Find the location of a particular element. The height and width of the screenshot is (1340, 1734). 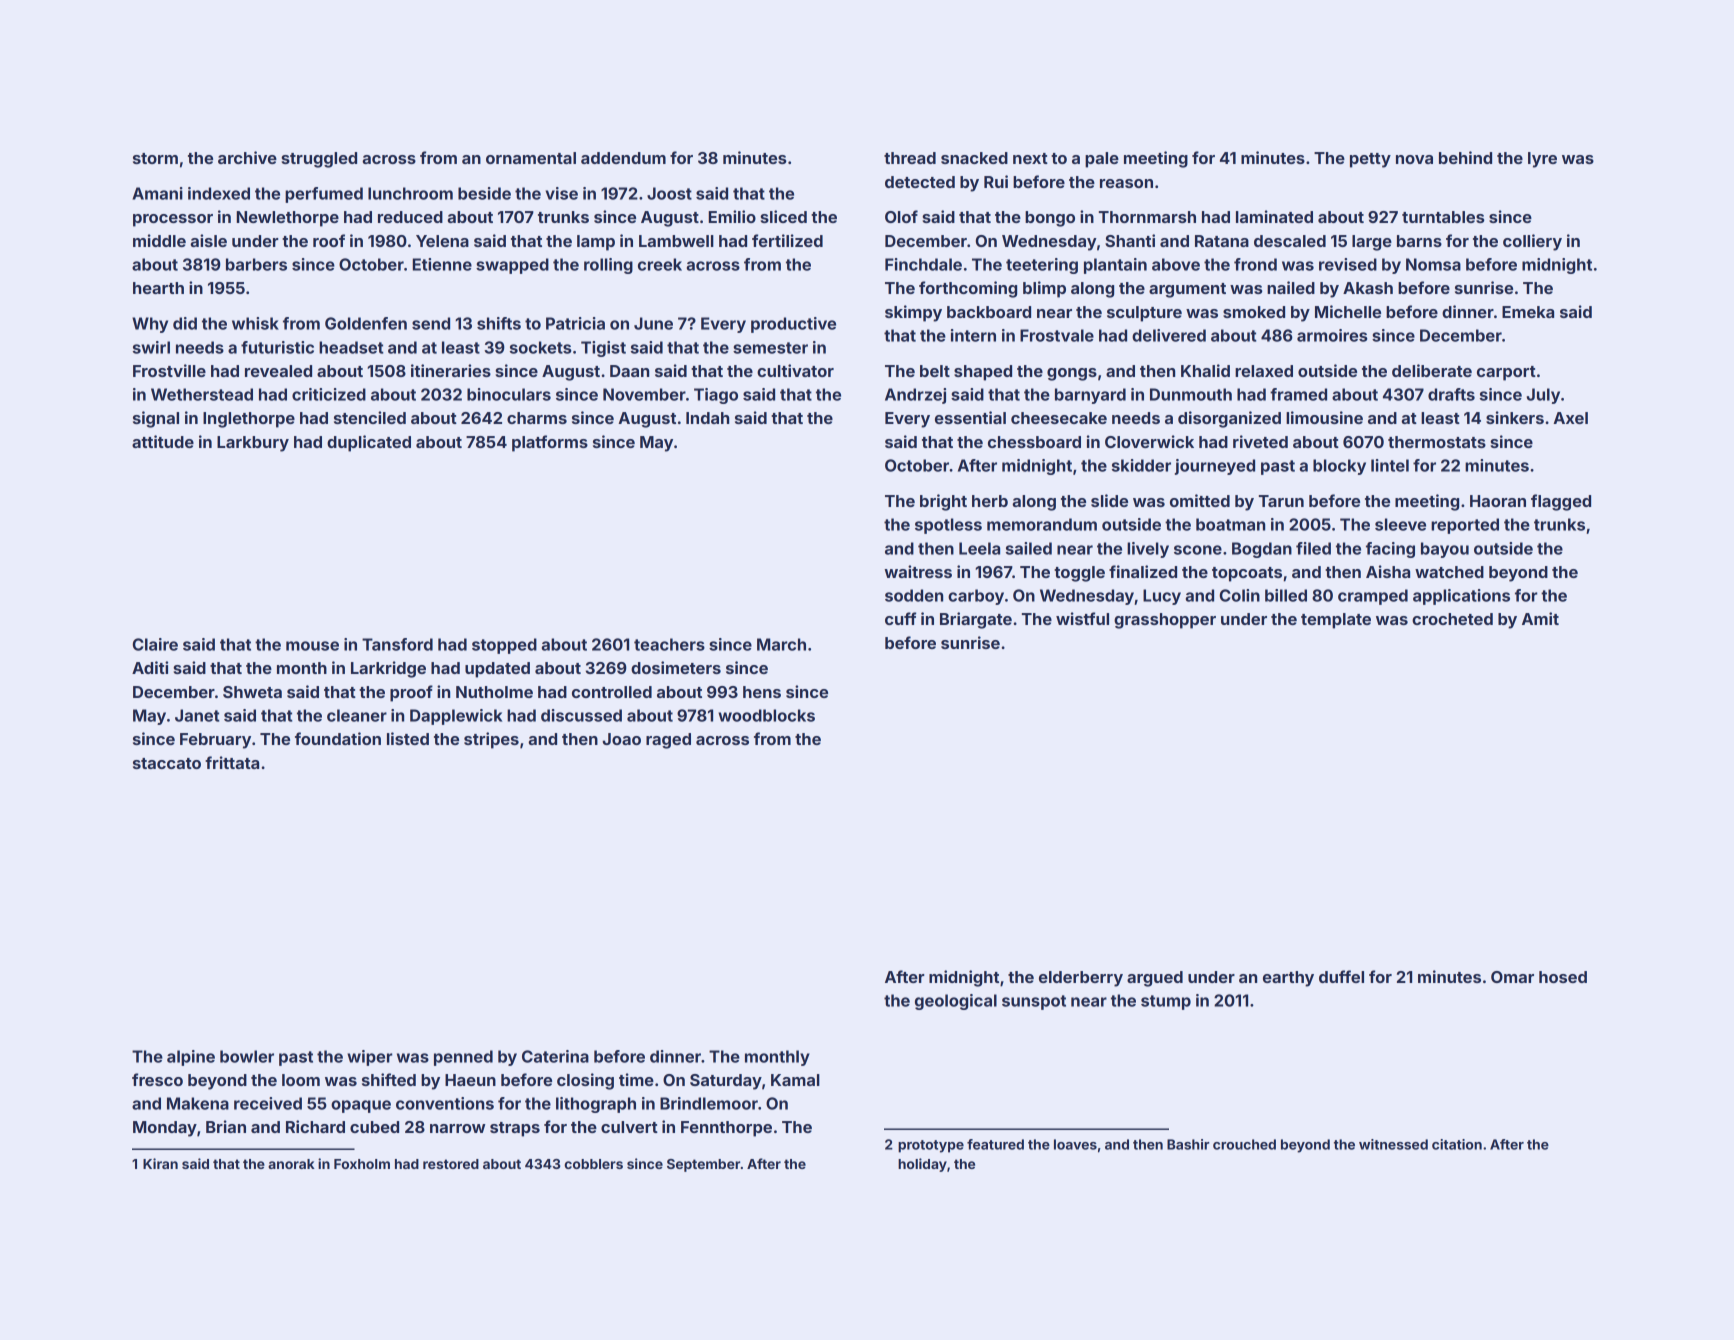

colliery is located at coordinates (1532, 242).
